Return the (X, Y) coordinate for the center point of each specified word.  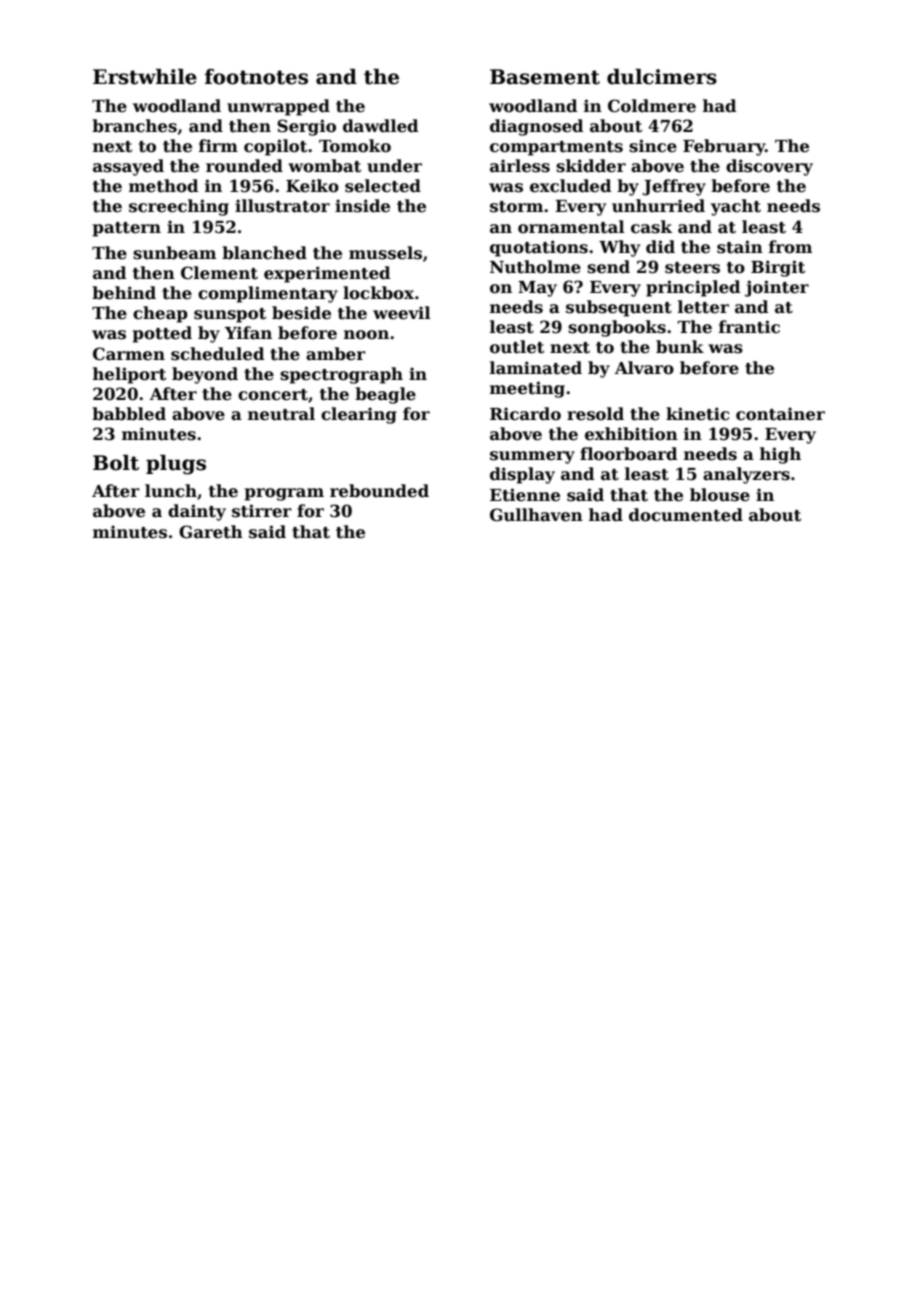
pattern (127, 229)
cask (651, 227)
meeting (527, 389)
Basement (545, 77)
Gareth (211, 532)
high (780, 455)
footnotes (256, 77)
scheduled (217, 354)
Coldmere (652, 106)
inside (362, 206)
